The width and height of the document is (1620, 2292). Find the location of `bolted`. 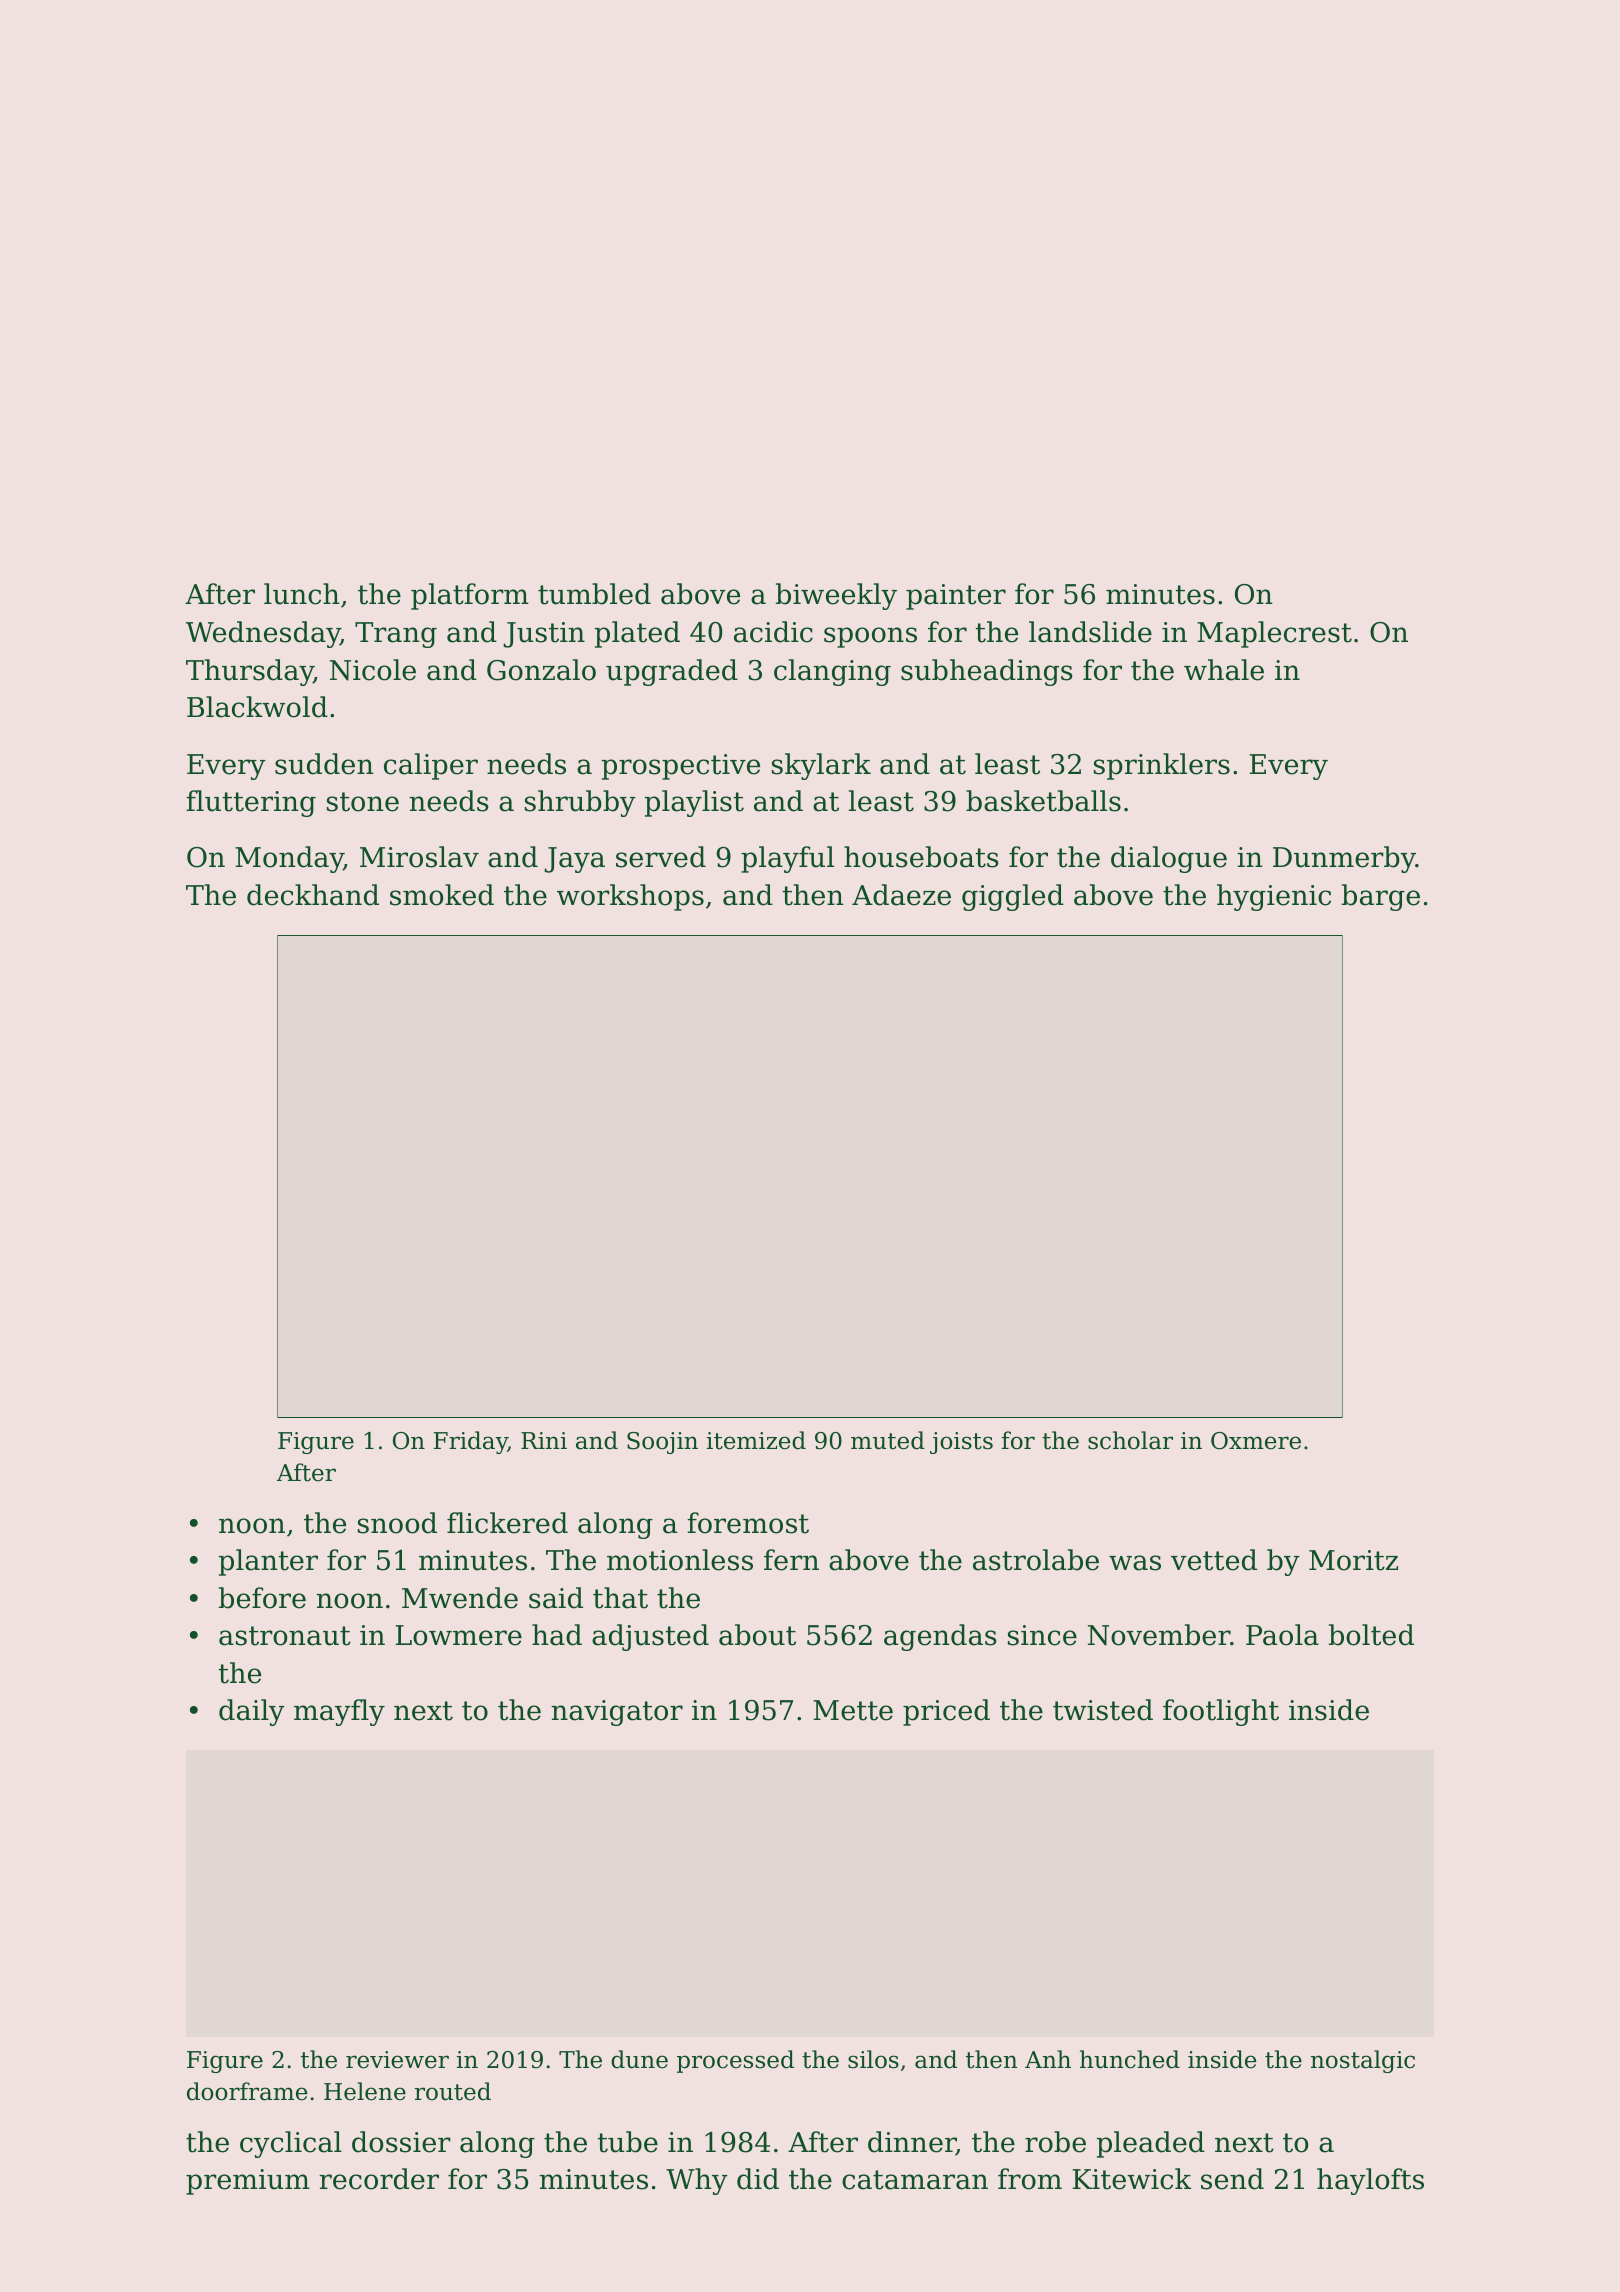

bolted is located at coordinates (1371, 1635).
